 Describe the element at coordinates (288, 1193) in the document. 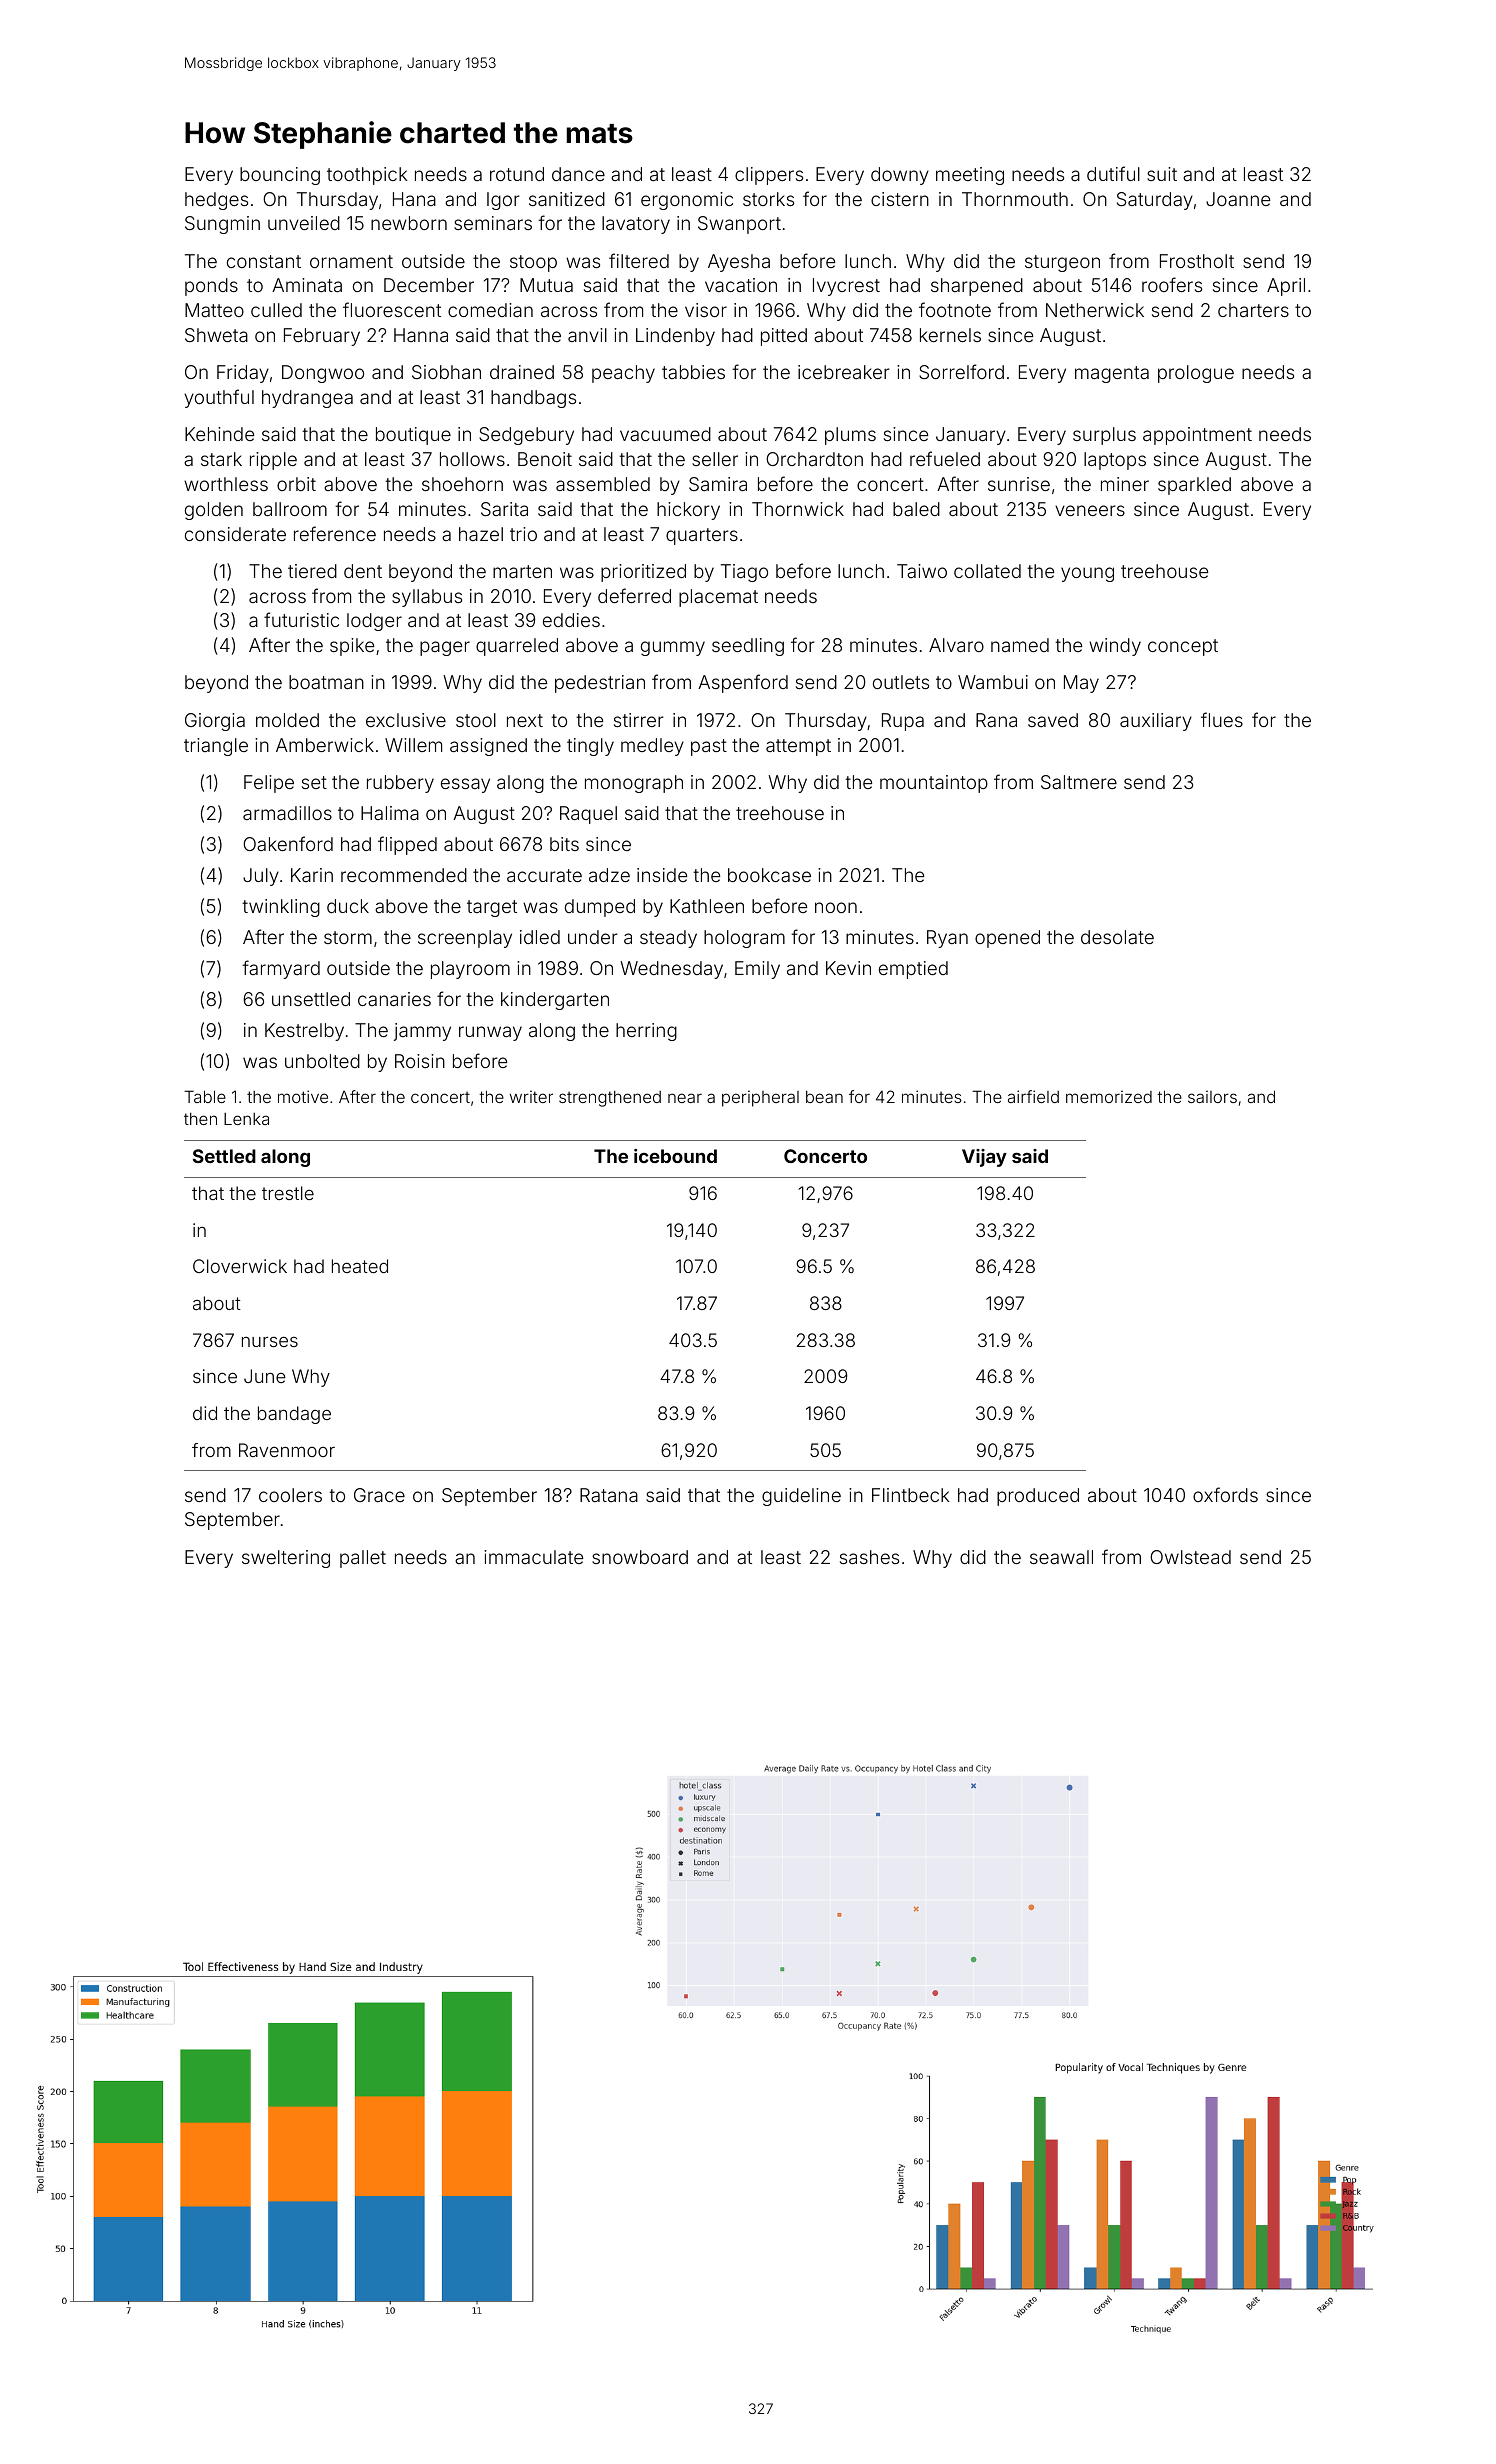

I see `trestle` at that location.
